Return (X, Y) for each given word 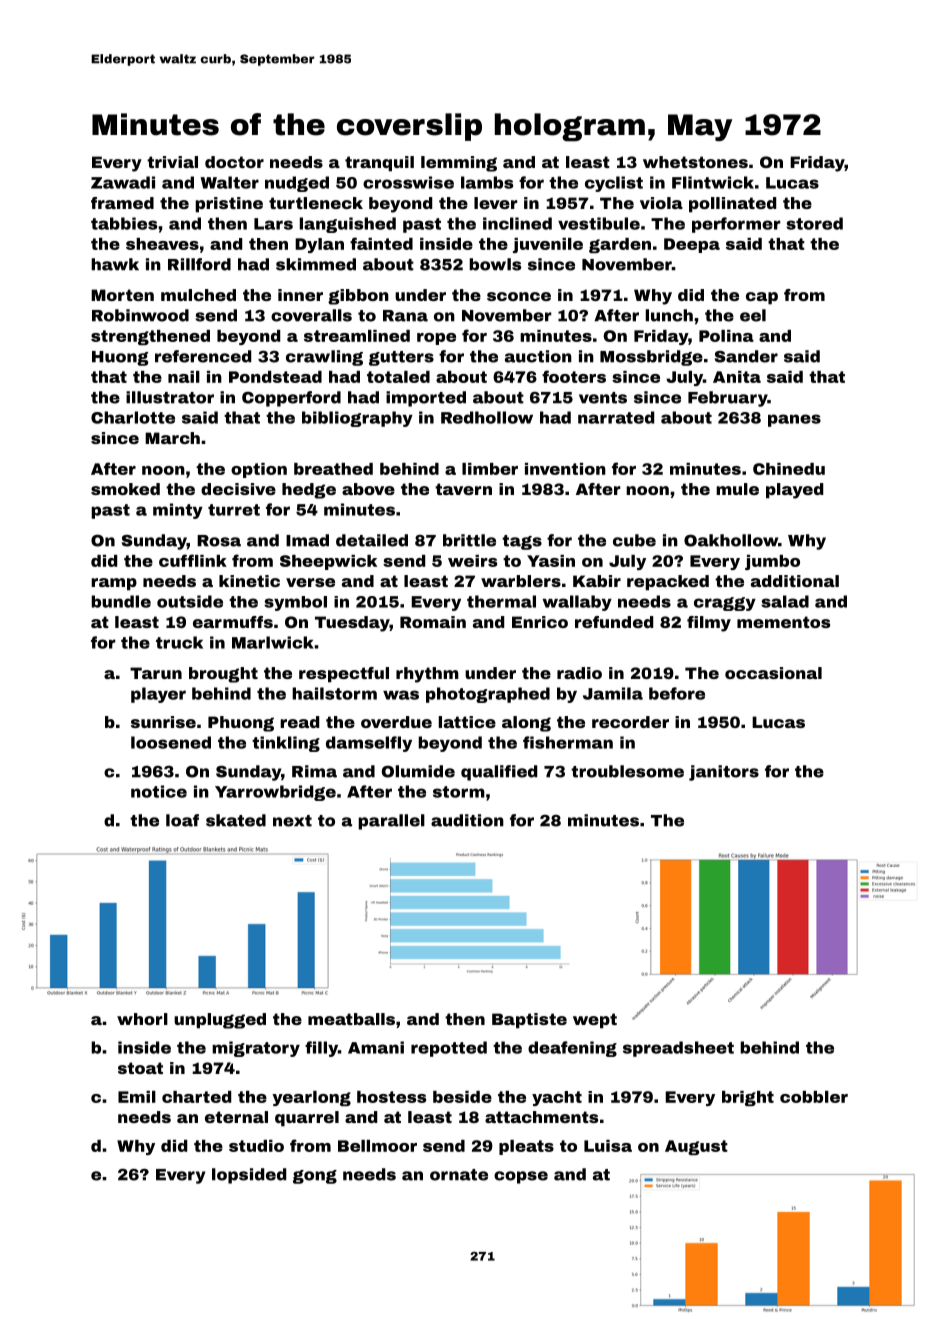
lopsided (249, 1176)
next (292, 821)
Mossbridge (651, 358)
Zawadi (123, 182)
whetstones (695, 162)
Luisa (608, 1146)
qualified (499, 773)
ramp (114, 584)
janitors (724, 773)
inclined (517, 223)
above (368, 489)
